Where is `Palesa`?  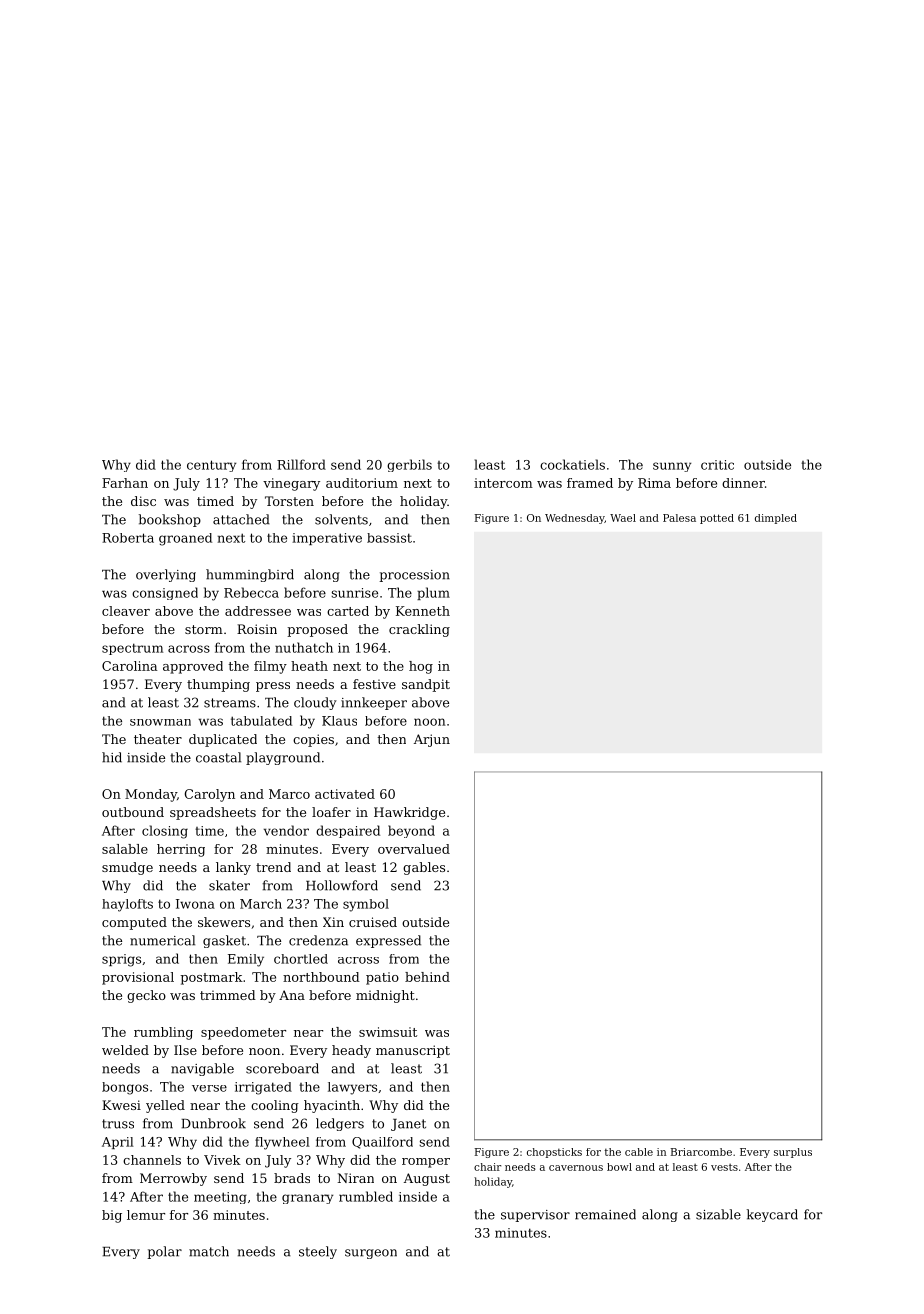 Palesa is located at coordinates (679, 518).
